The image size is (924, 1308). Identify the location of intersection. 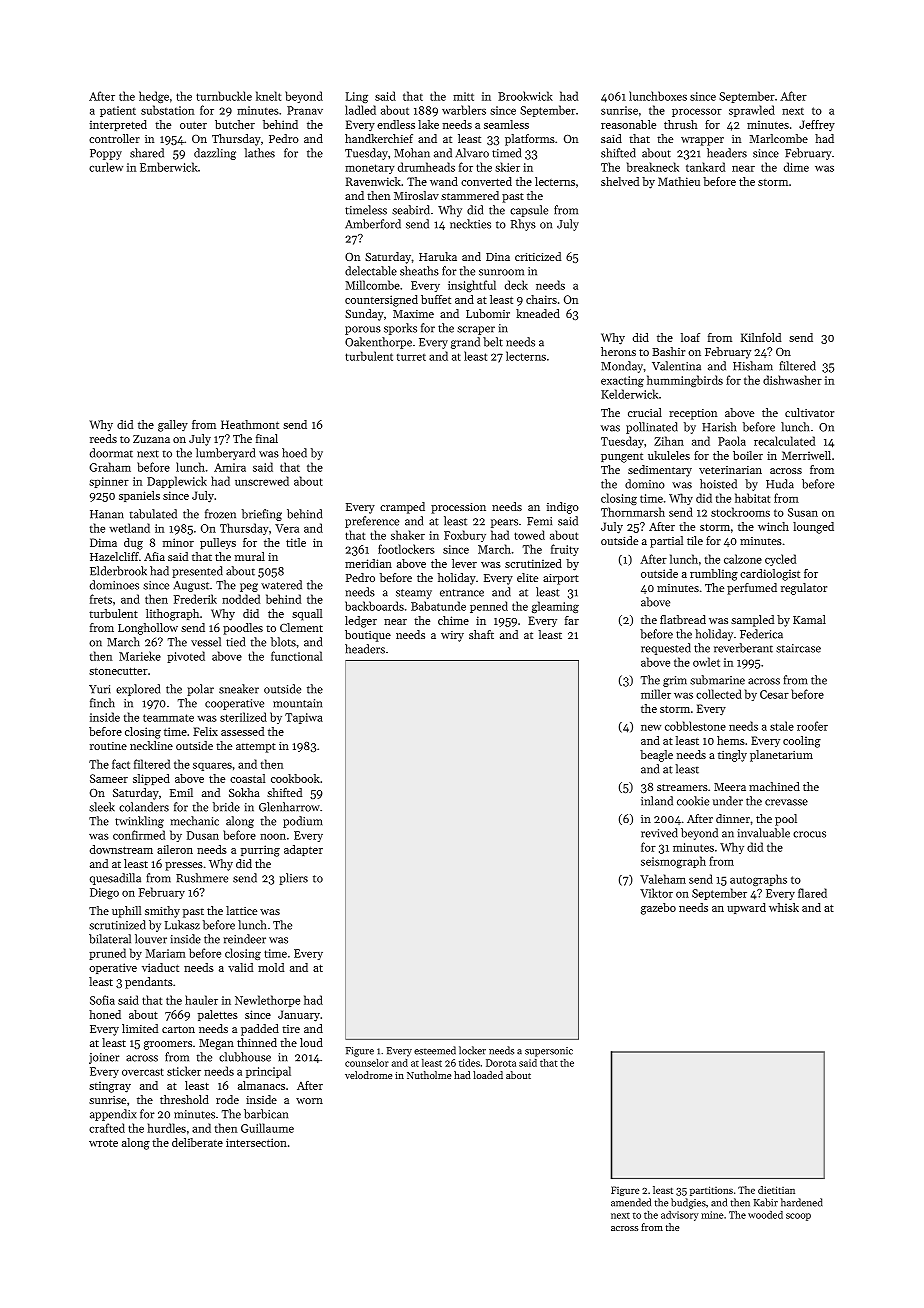
(256, 1142).
